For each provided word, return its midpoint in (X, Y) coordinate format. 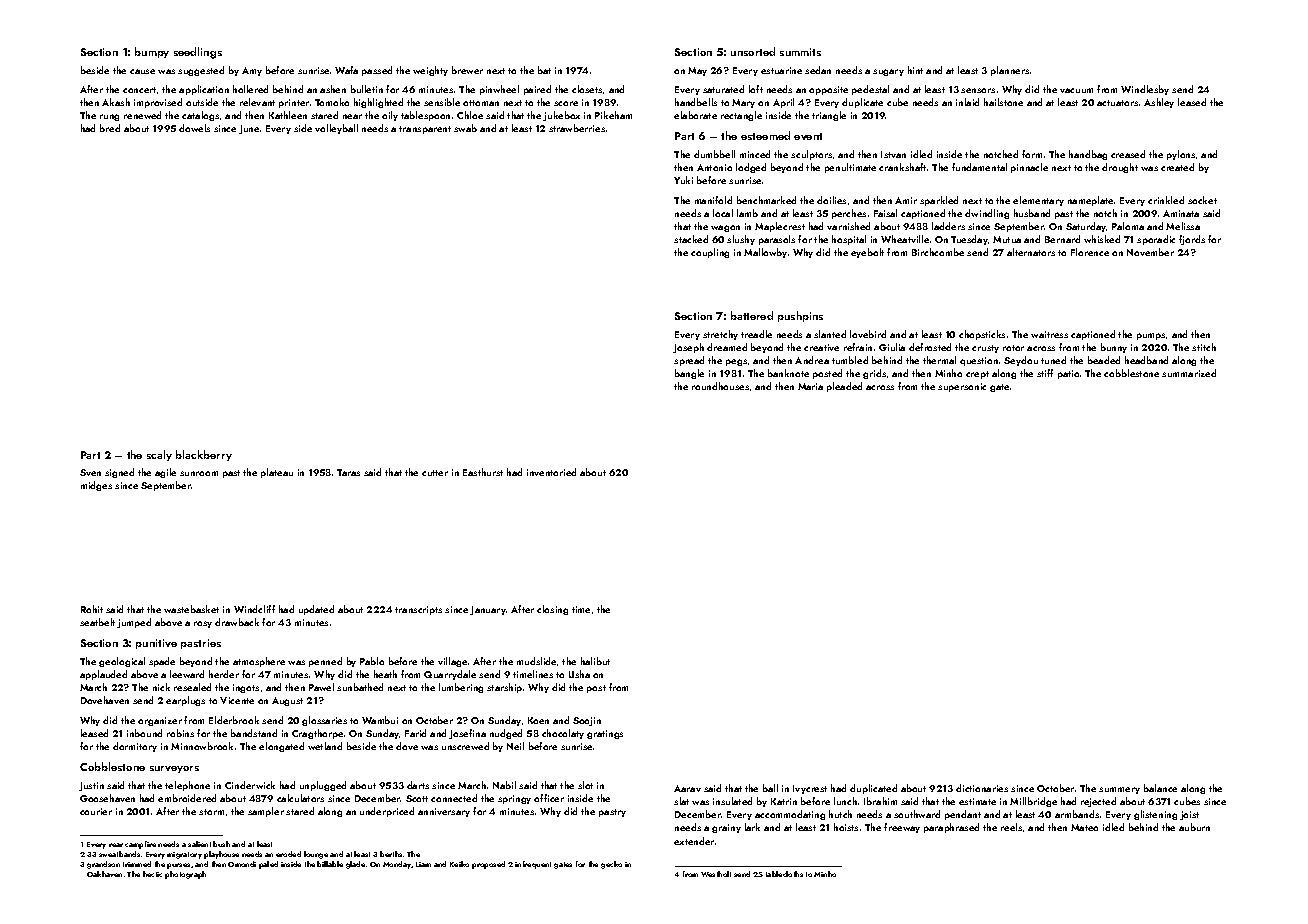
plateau (277, 473)
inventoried (551, 472)
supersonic (962, 387)
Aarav (687, 788)
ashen (333, 89)
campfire (140, 845)
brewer (467, 70)
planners (1010, 71)
